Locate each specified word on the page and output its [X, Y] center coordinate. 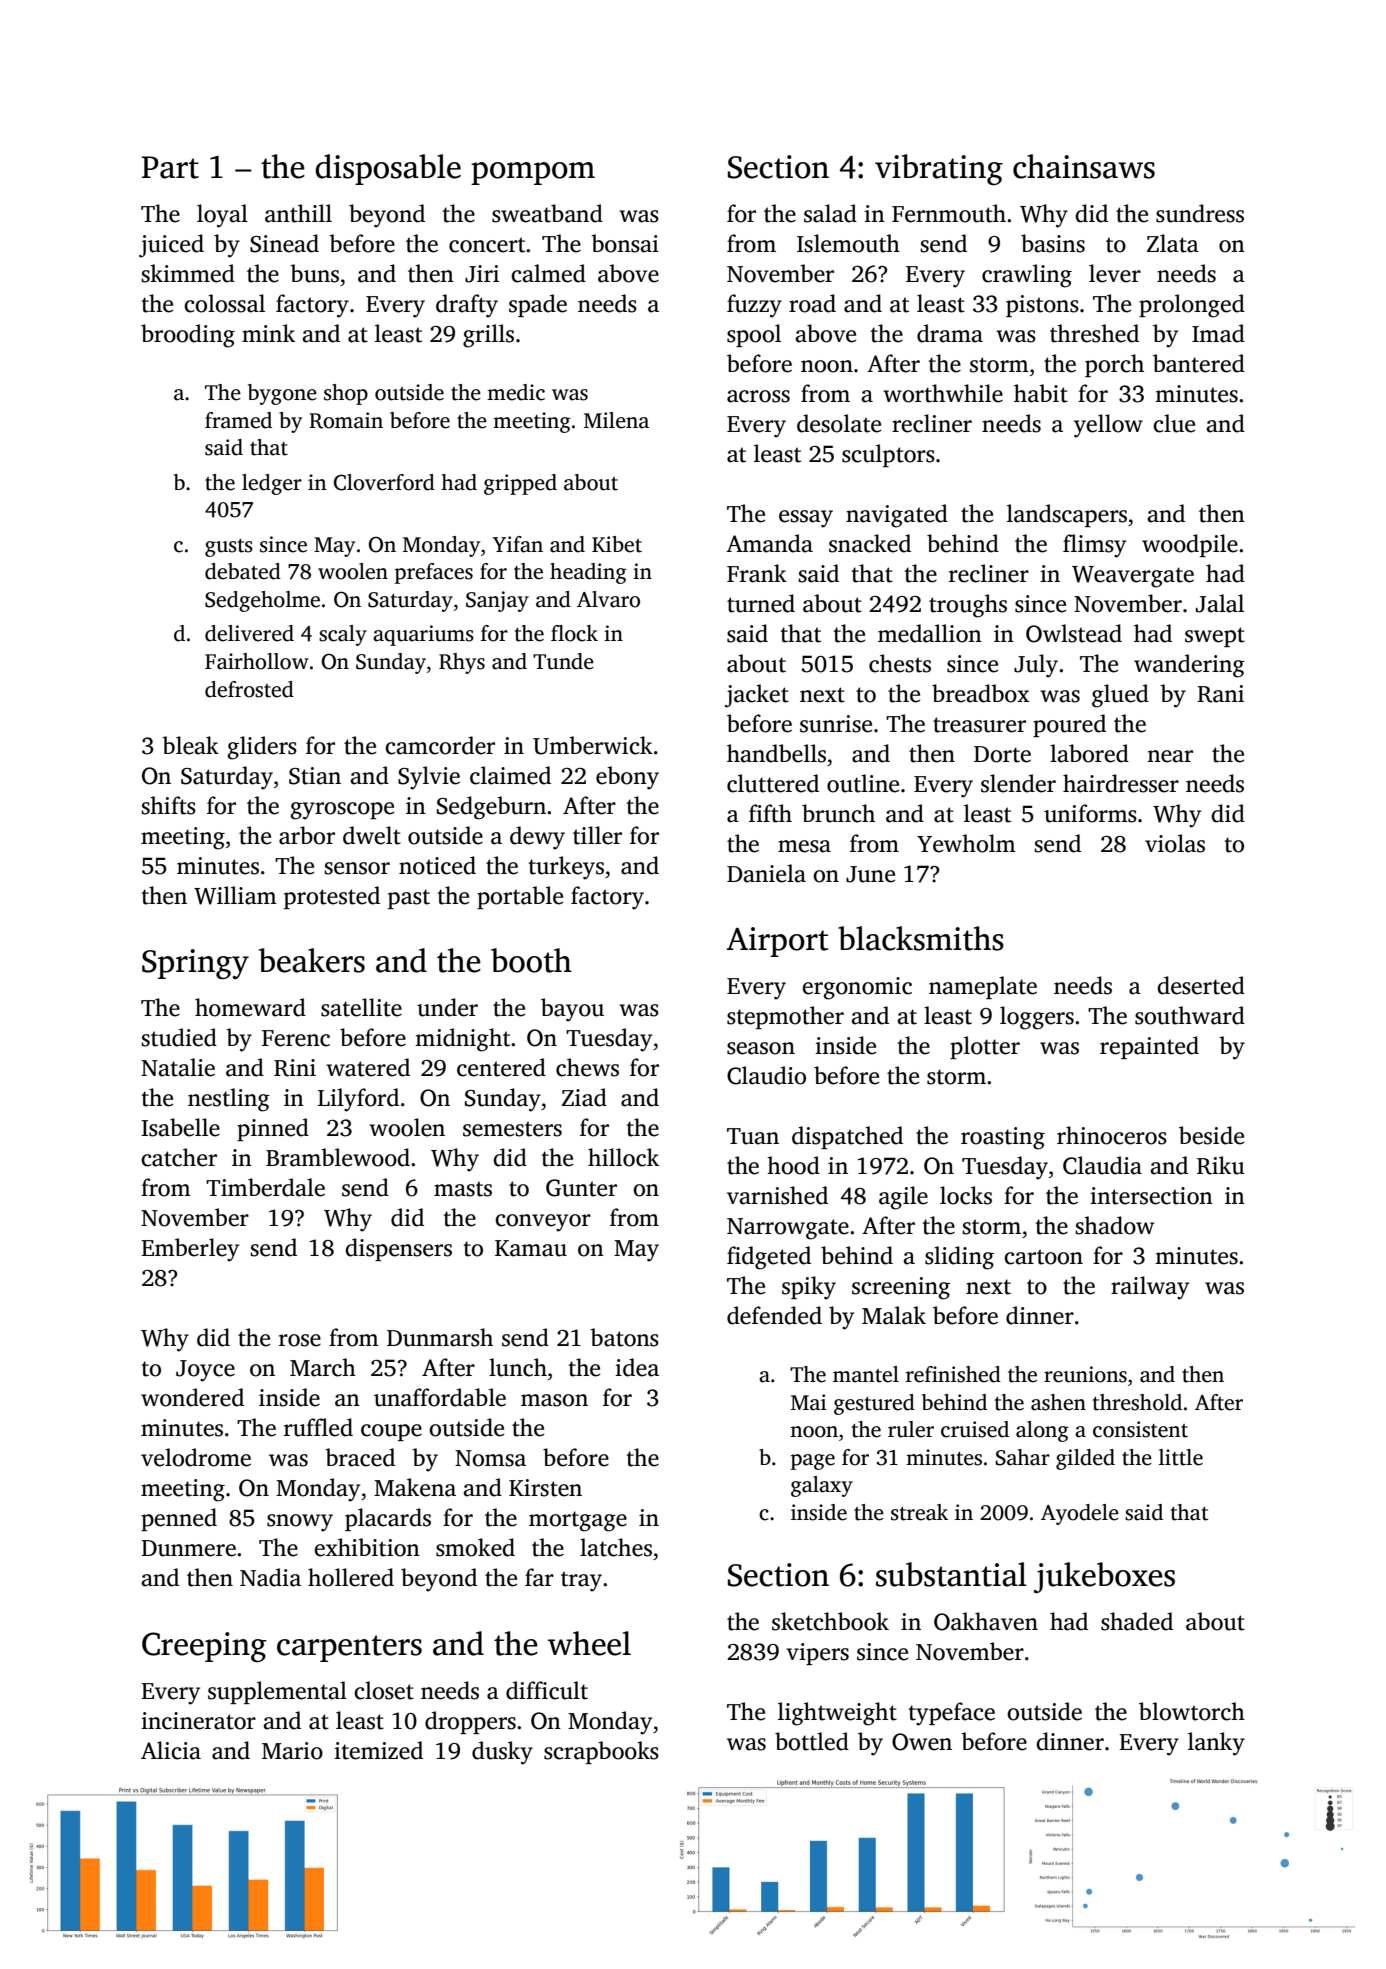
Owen [922, 1742]
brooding [188, 336]
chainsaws [1084, 166]
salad [830, 213]
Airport [777, 942]
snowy [300, 1523]
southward [1190, 1015]
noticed [437, 865]
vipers [817, 1654]
